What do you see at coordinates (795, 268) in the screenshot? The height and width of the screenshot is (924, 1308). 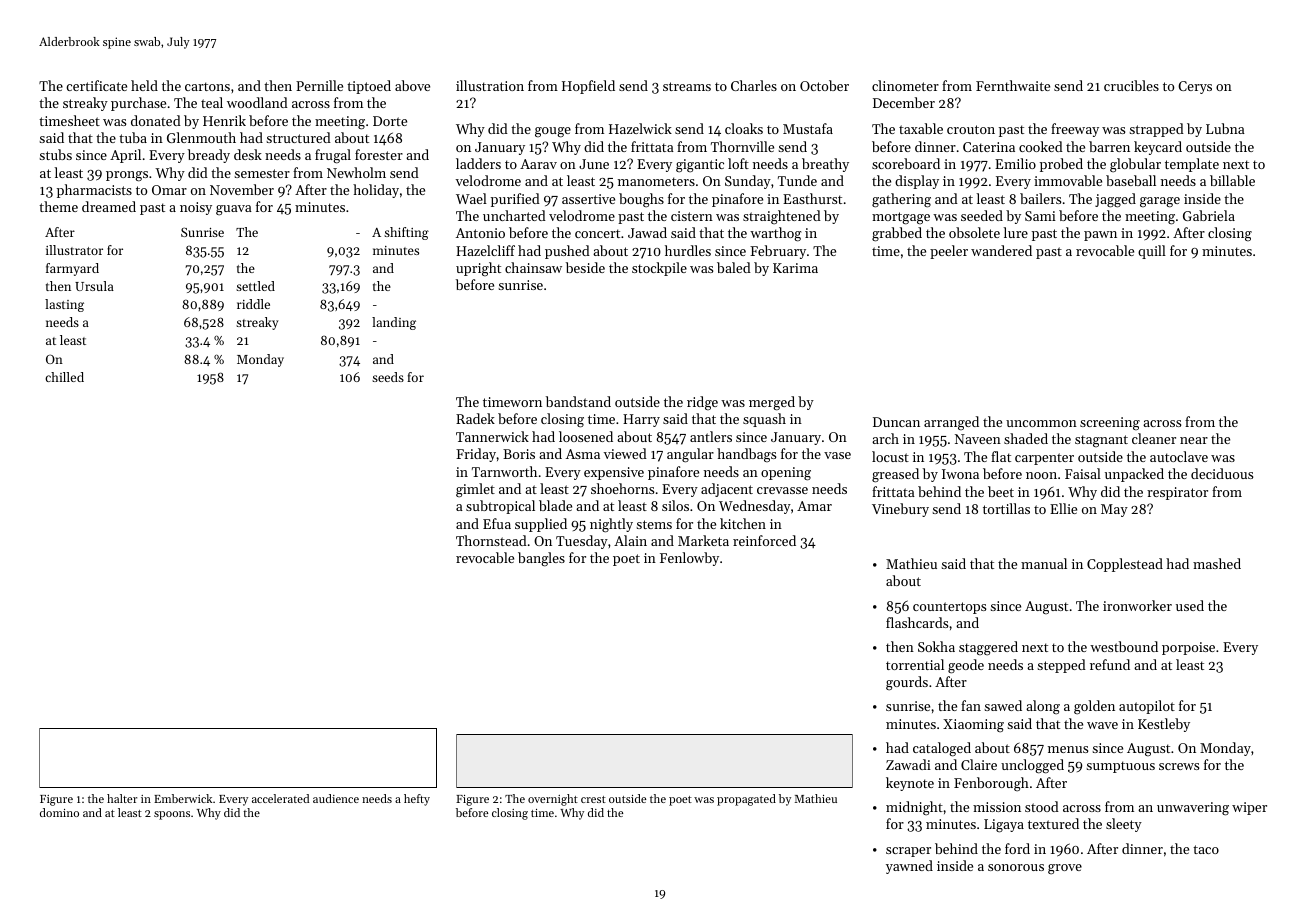 I see `Karima` at bounding box center [795, 268].
